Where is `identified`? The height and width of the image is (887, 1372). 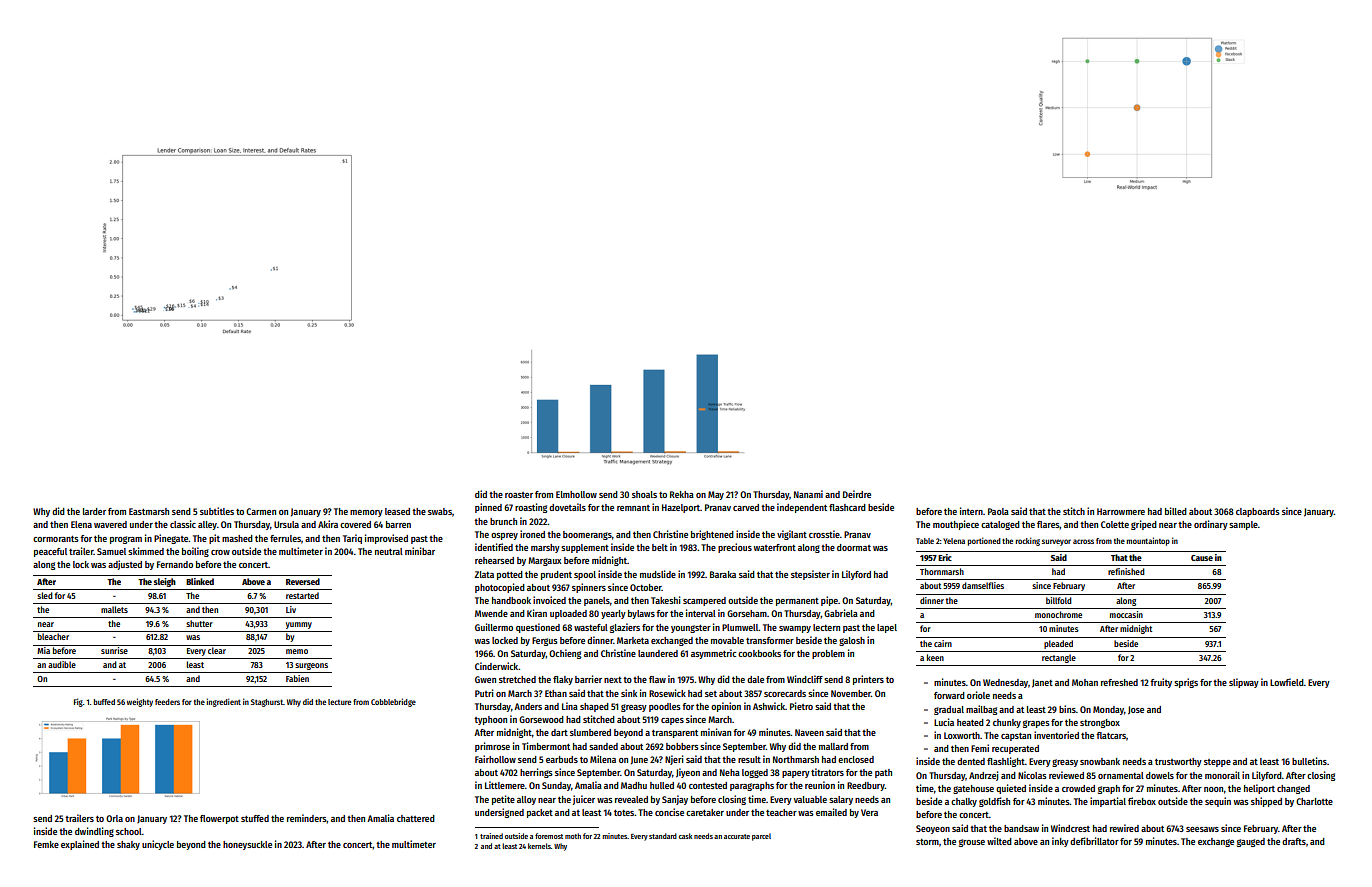 identified is located at coordinates (494, 547).
